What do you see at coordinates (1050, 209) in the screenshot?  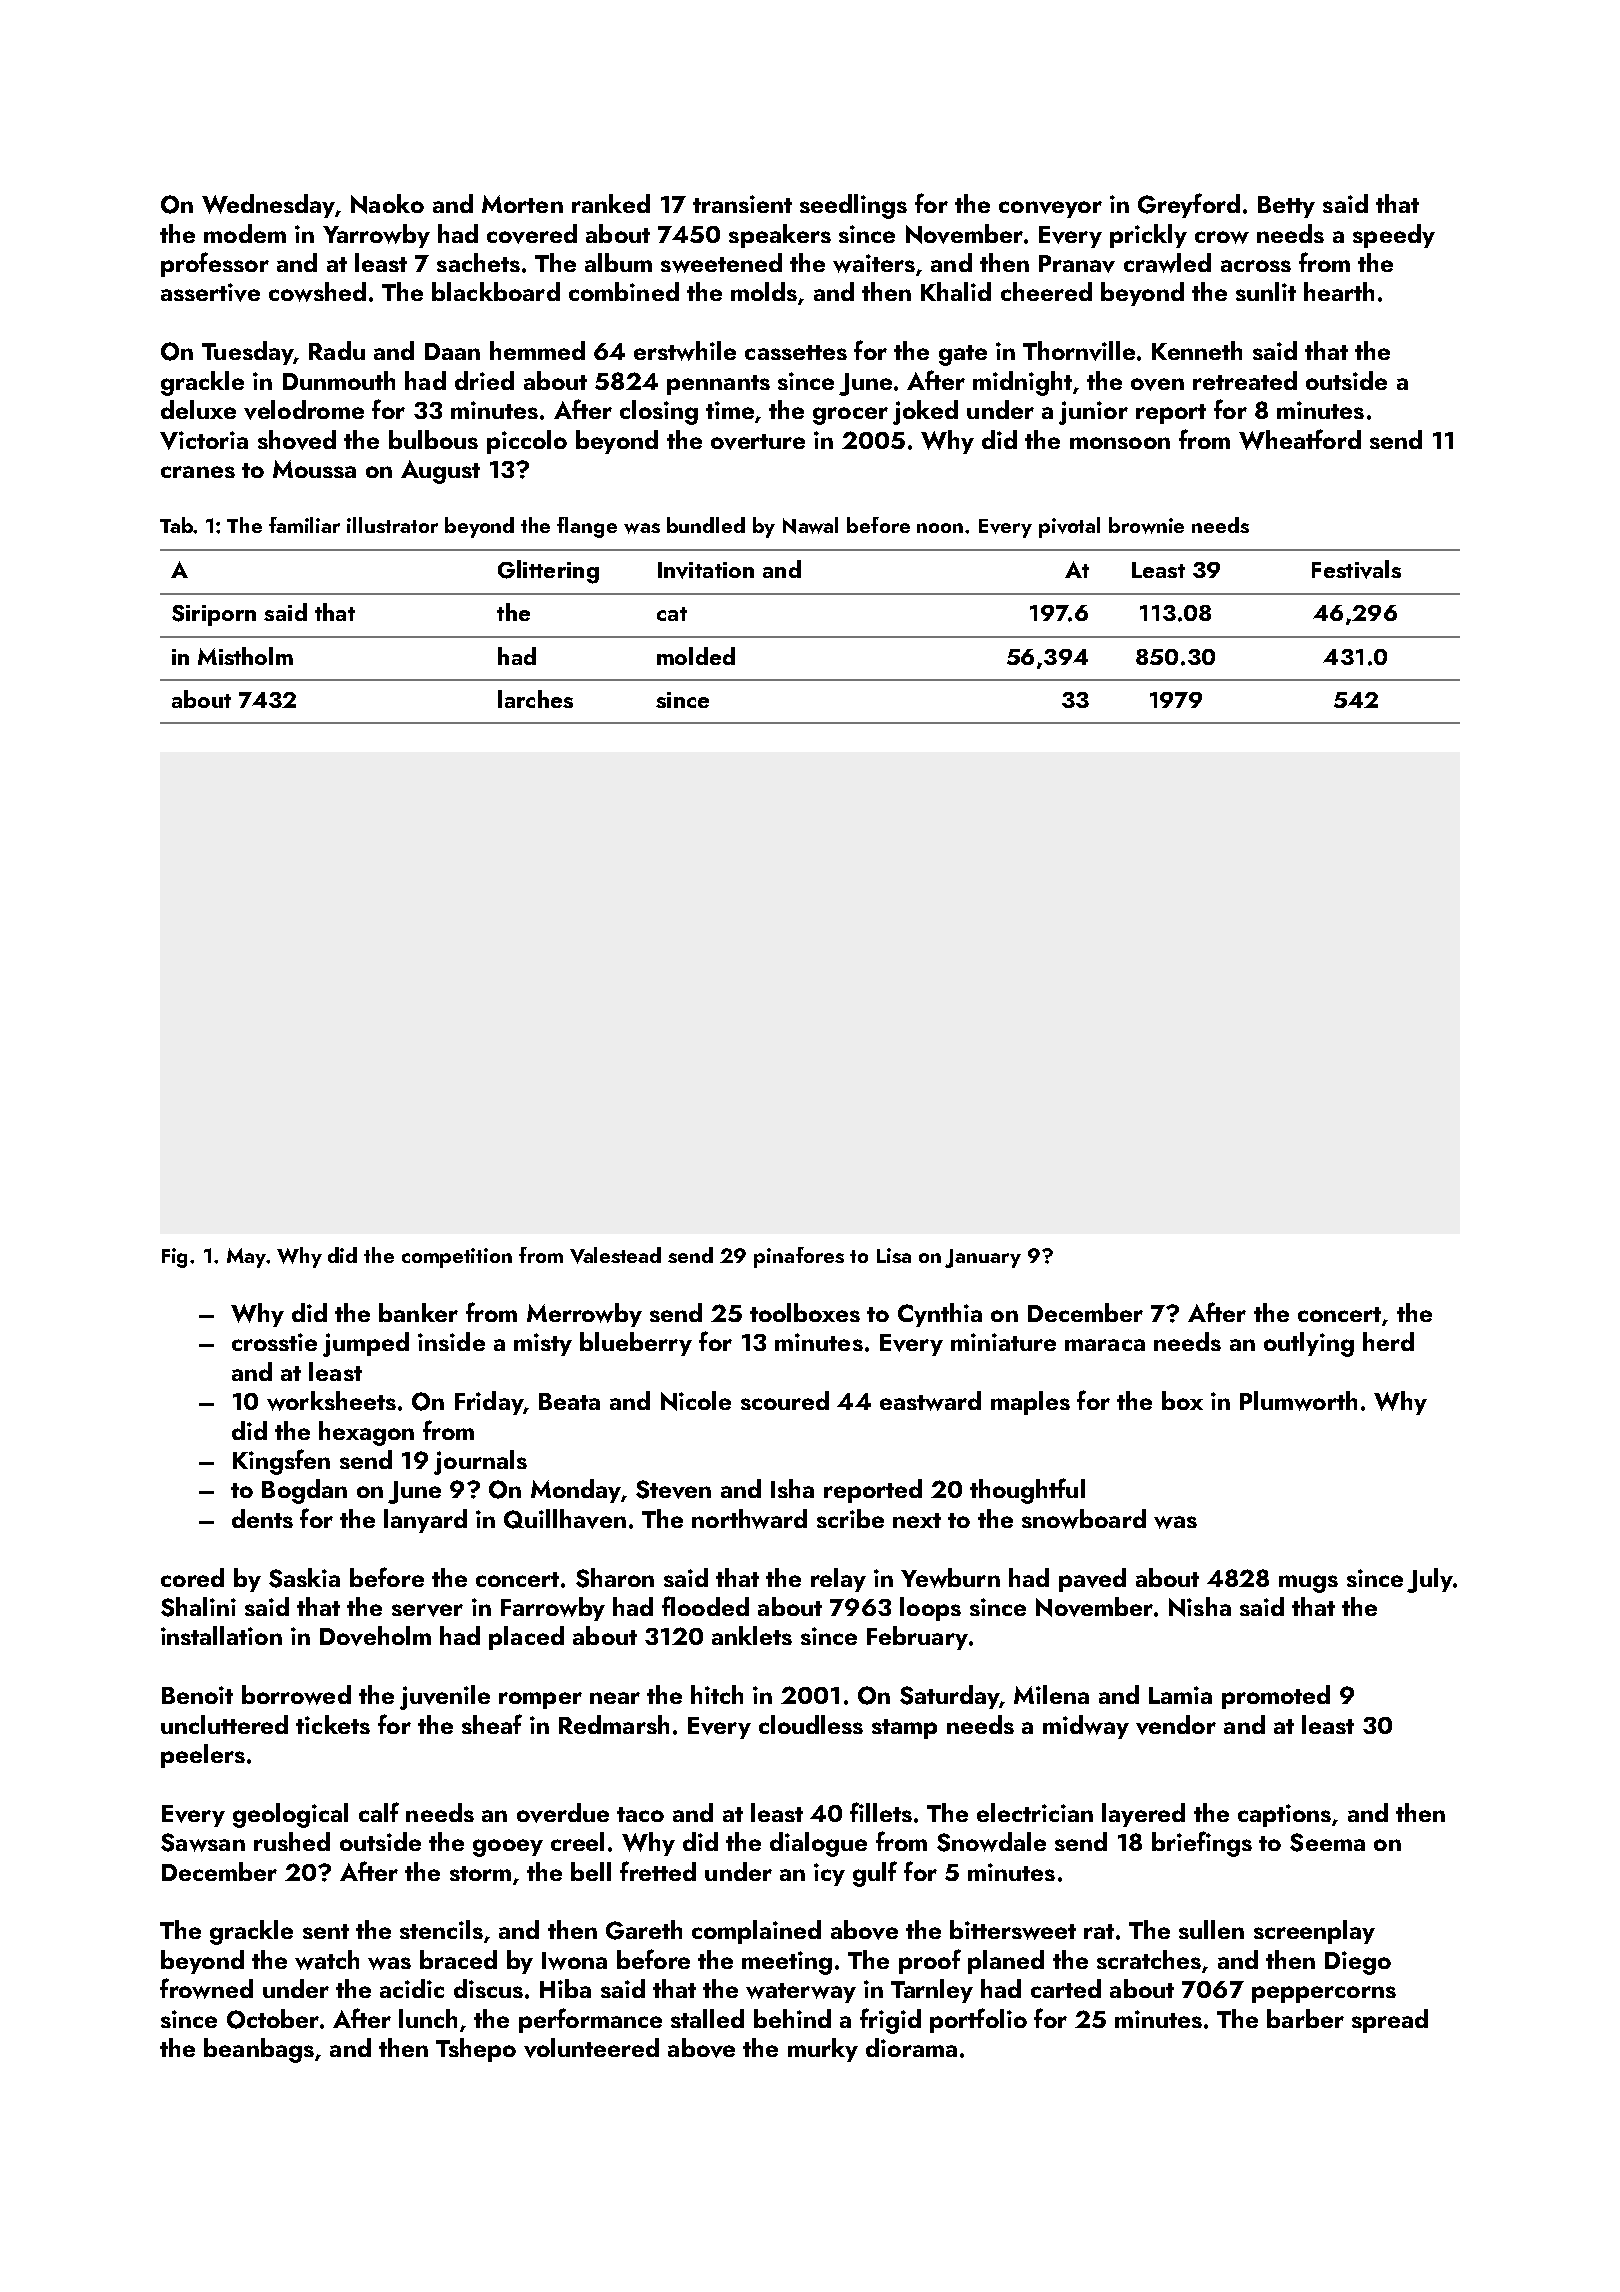 I see `conveyor` at bounding box center [1050, 209].
